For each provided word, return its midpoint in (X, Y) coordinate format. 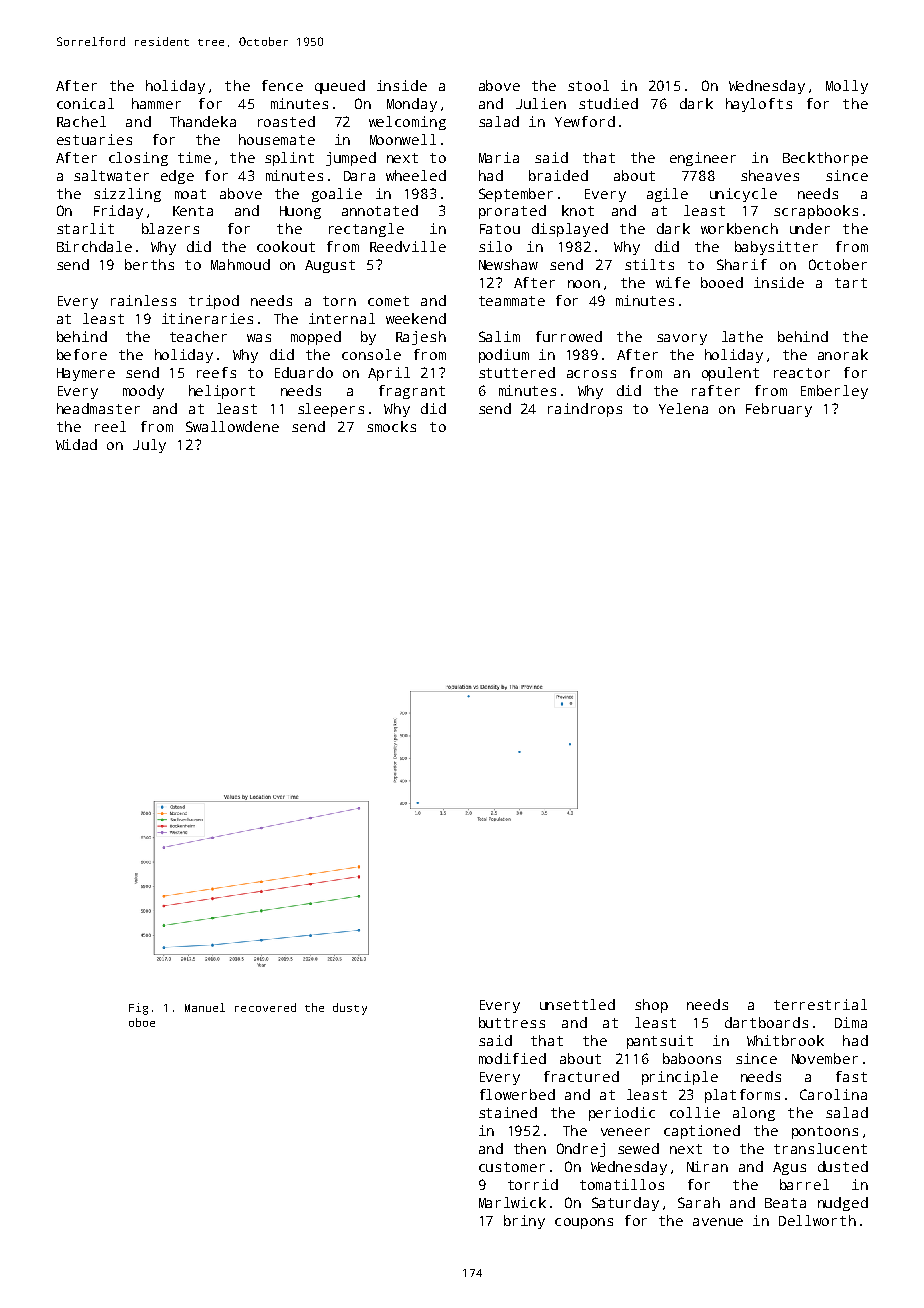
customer (512, 1167)
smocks (391, 426)
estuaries (94, 139)
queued (340, 87)
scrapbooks (816, 212)
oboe (142, 1022)
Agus (789, 1168)
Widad (76, 444)
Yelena (683, 408)
